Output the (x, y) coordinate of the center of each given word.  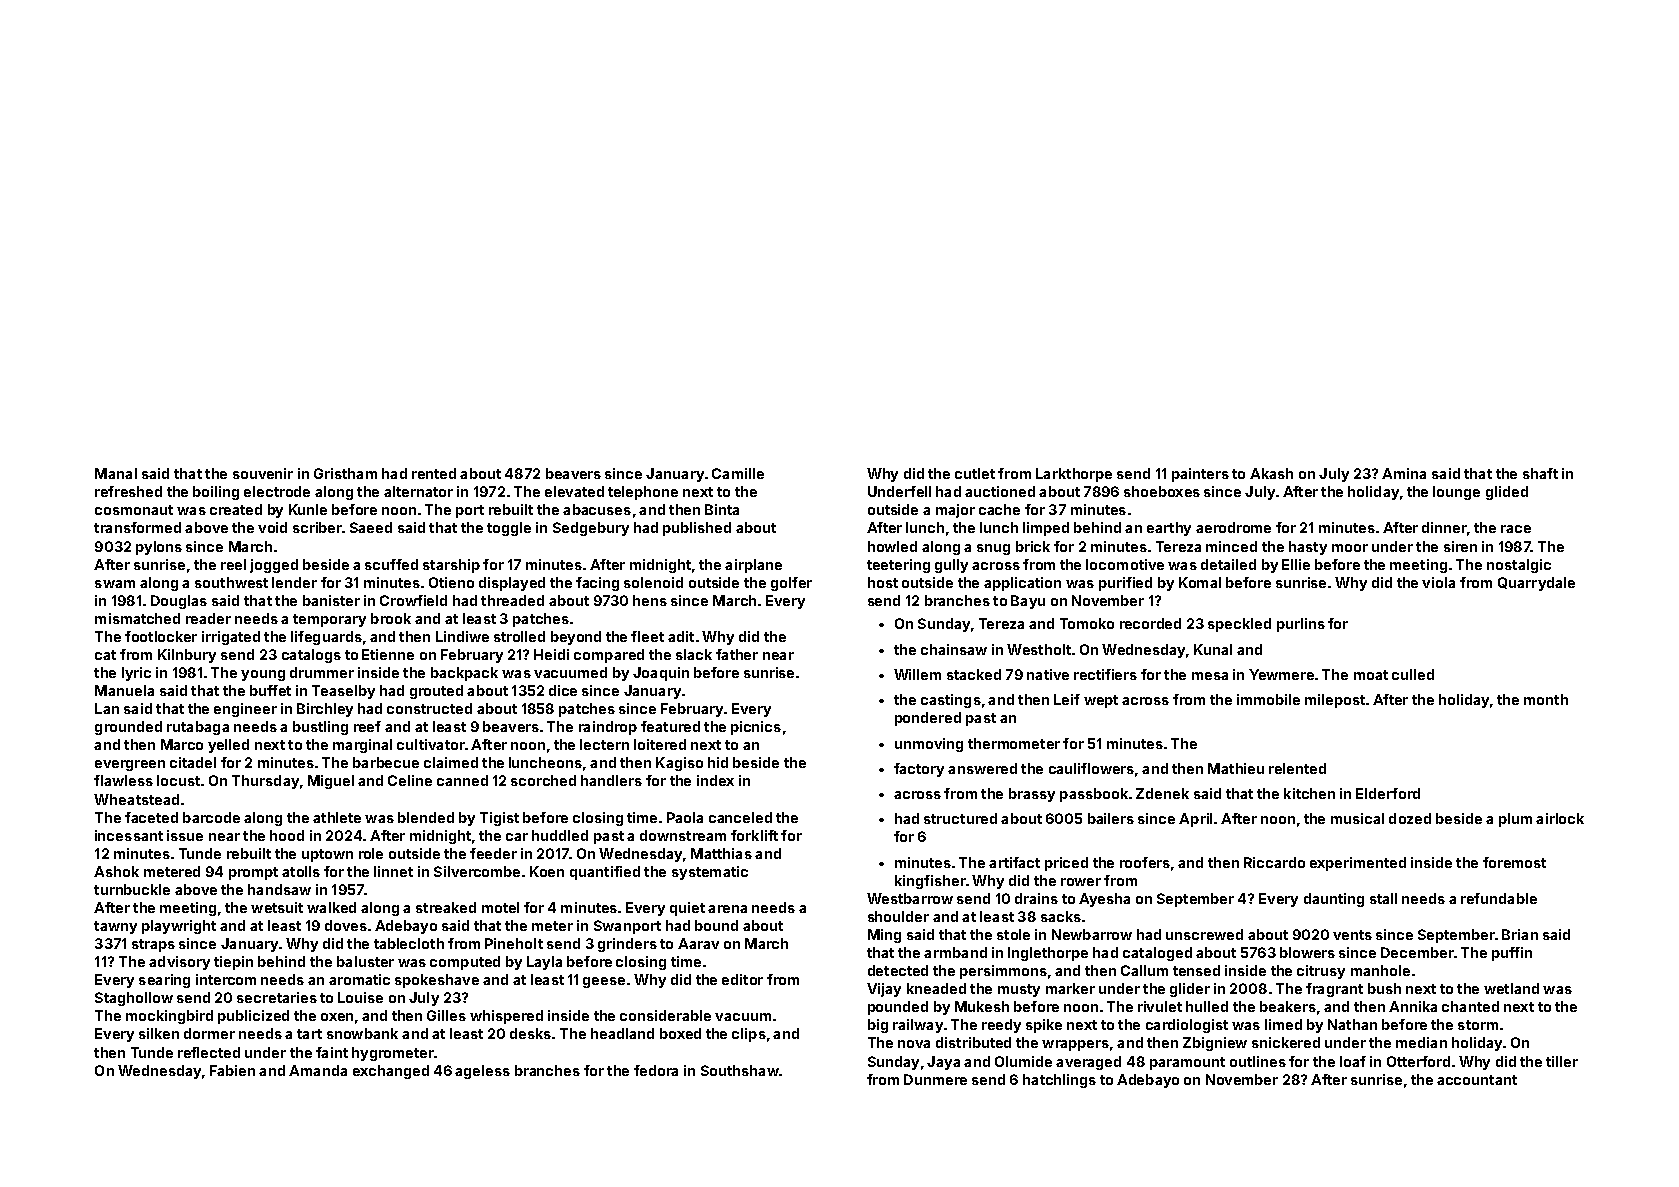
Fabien (232, 1070)
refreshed (128, 491)
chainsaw (954, 649)
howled (892, 546)
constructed (429, 708)
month (1546, 699)
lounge (1456, 493)
